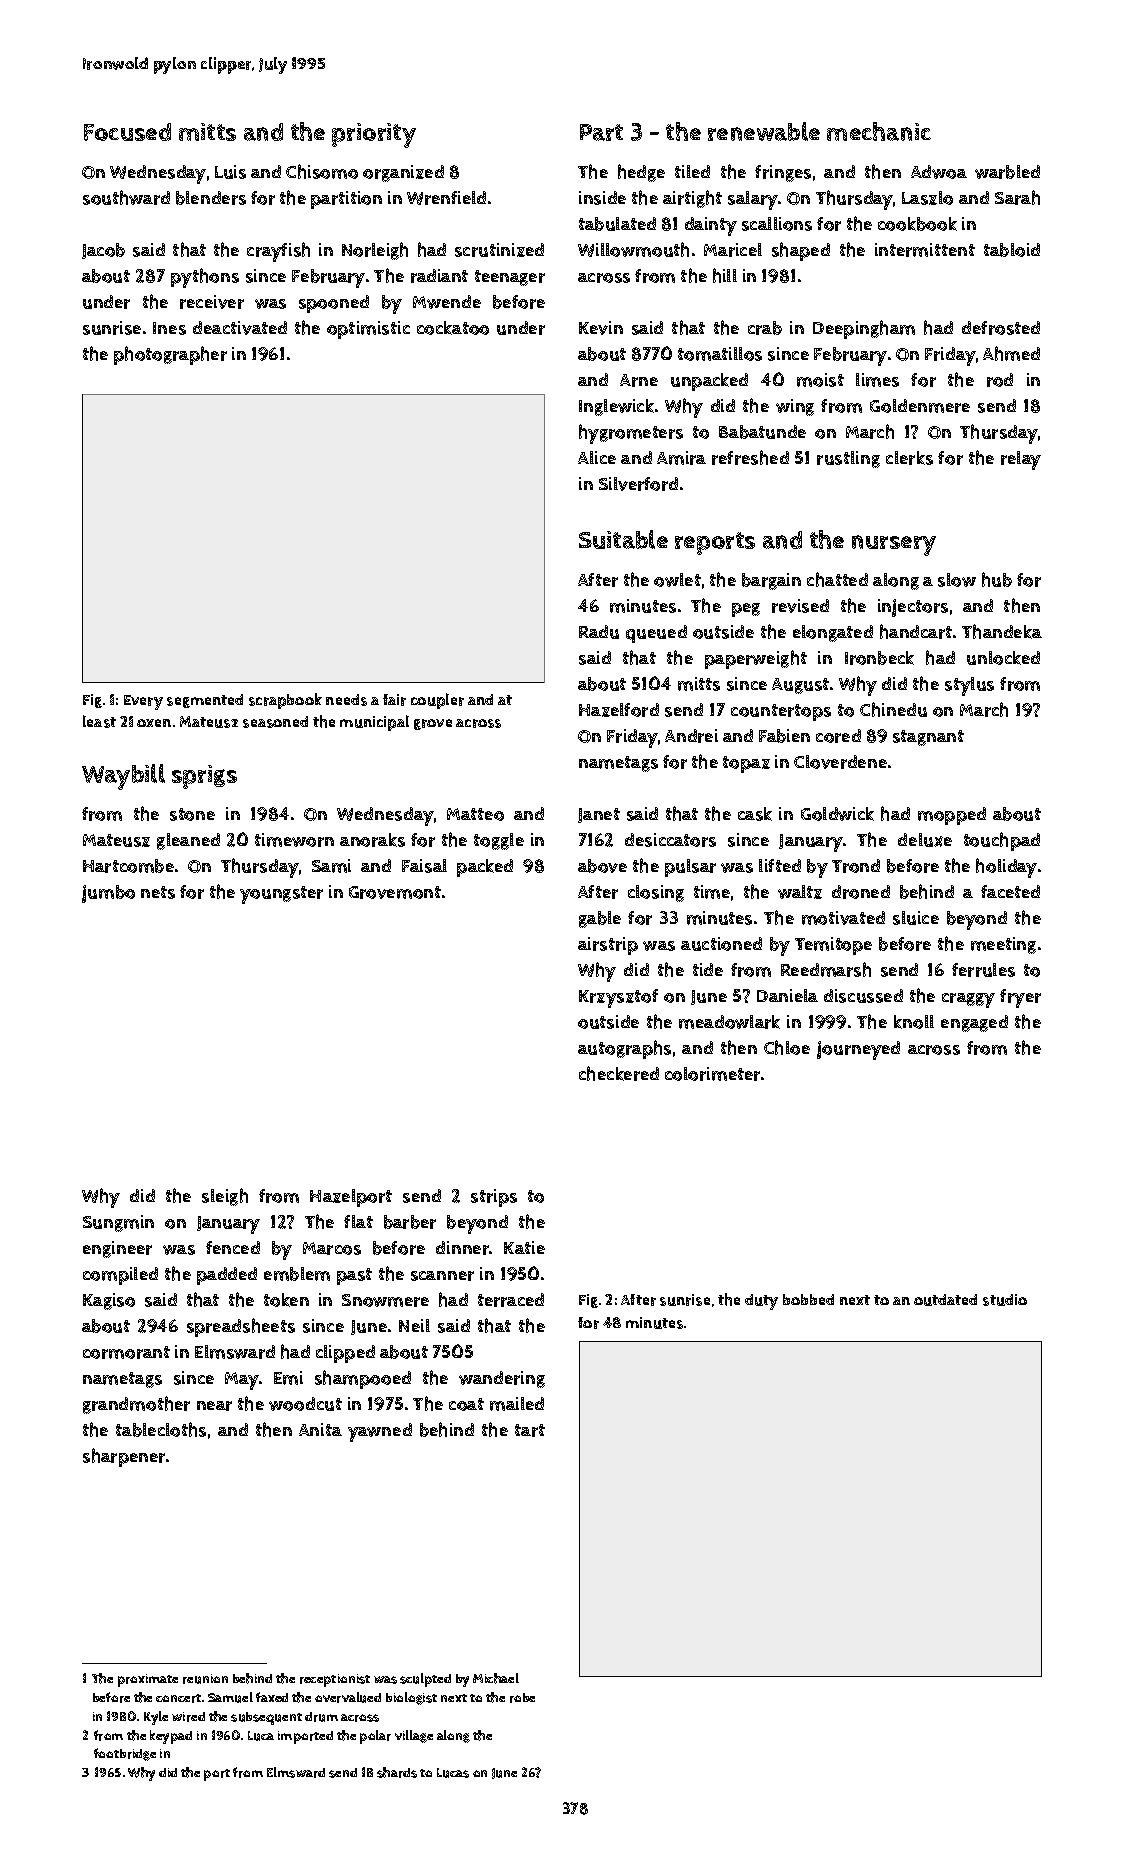 The height and width of the screenshot is (1852, 1124). What do you see at coordinates (530, 1430) in the screenshot?
I see `tart` at bounding box center [530, 1430].
